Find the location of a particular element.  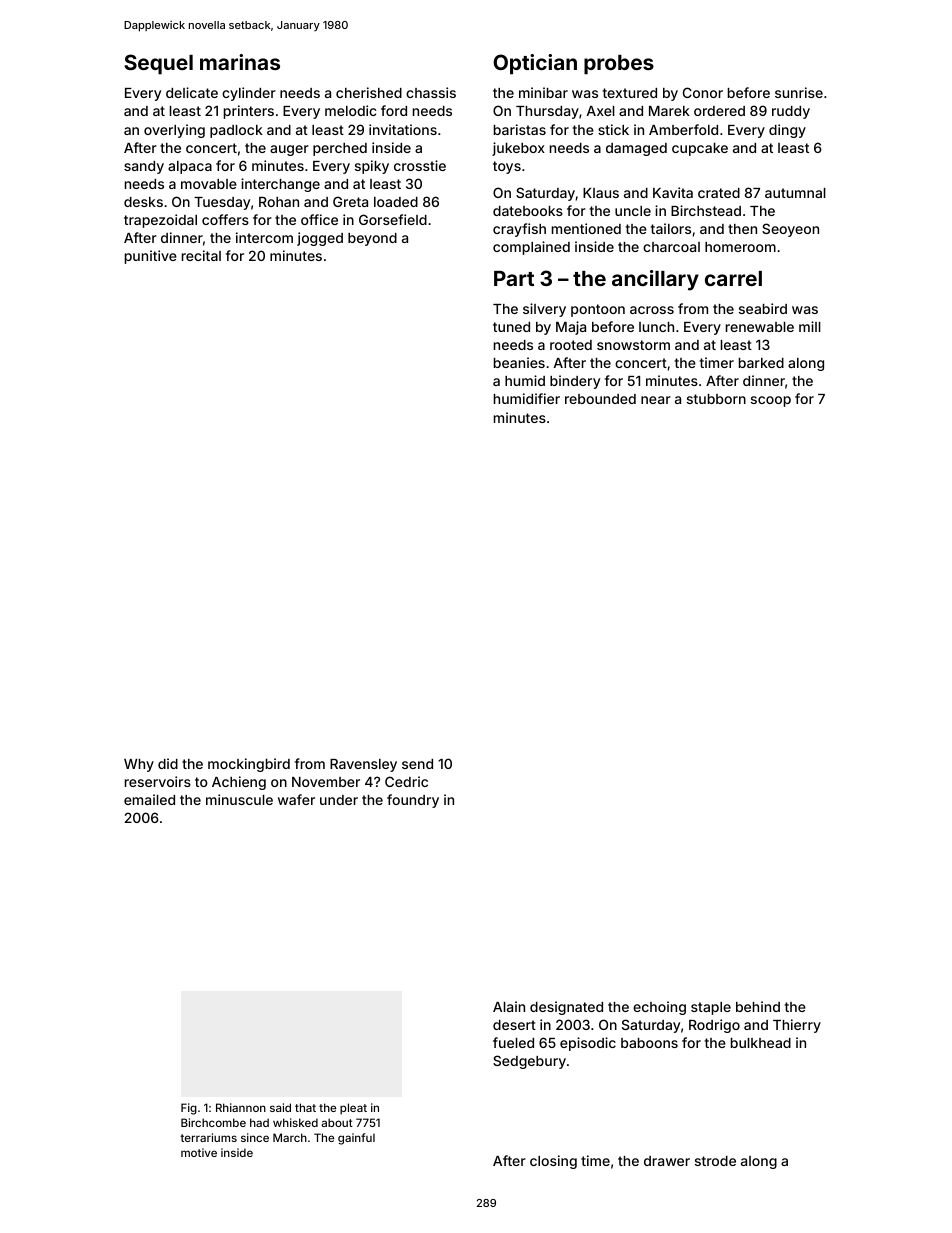

overlying is located at coordinates (174, 131).
